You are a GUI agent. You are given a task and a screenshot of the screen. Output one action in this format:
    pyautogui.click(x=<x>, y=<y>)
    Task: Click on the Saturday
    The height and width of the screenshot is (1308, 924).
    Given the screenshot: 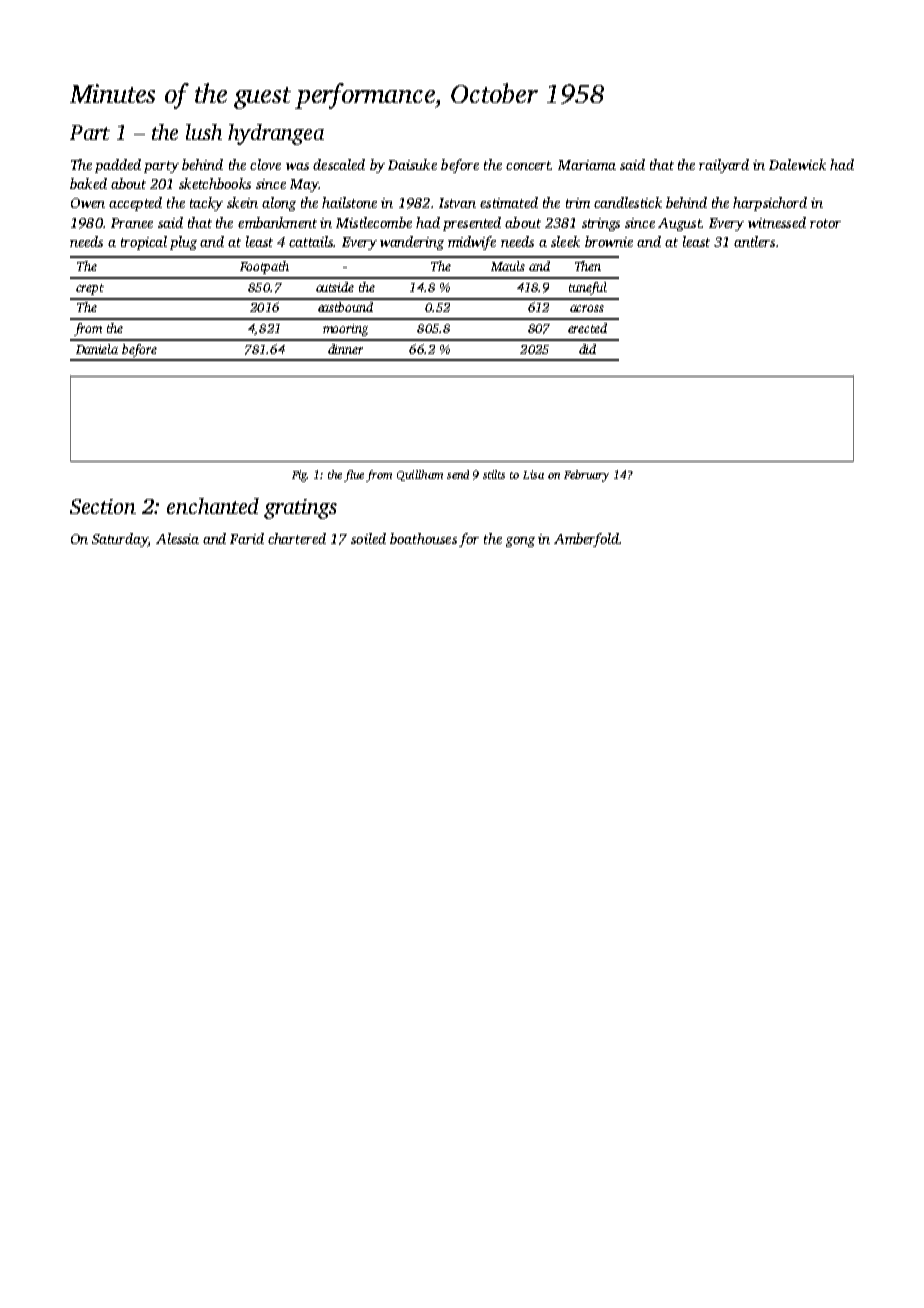 What is the action you would take?
    pyautogui.click(x=120, y=540)
